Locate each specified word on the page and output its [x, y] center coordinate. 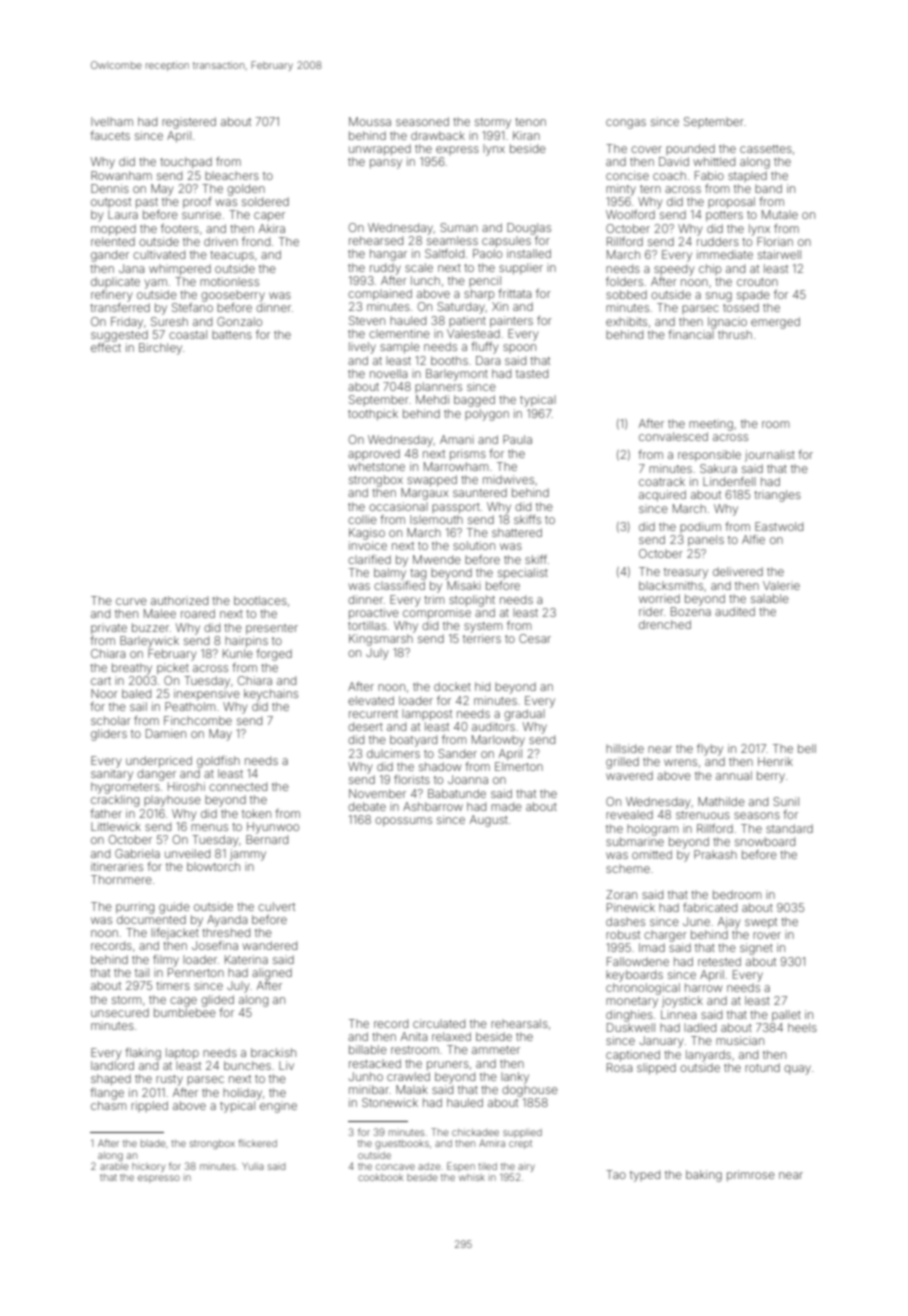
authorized [179, 600]
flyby [710, 750]
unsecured [120, 1012]
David [674, 161]
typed [645, 1176]
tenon [530, 122]
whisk [472, 1177]
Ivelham [112, 121]
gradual [524, 715]
